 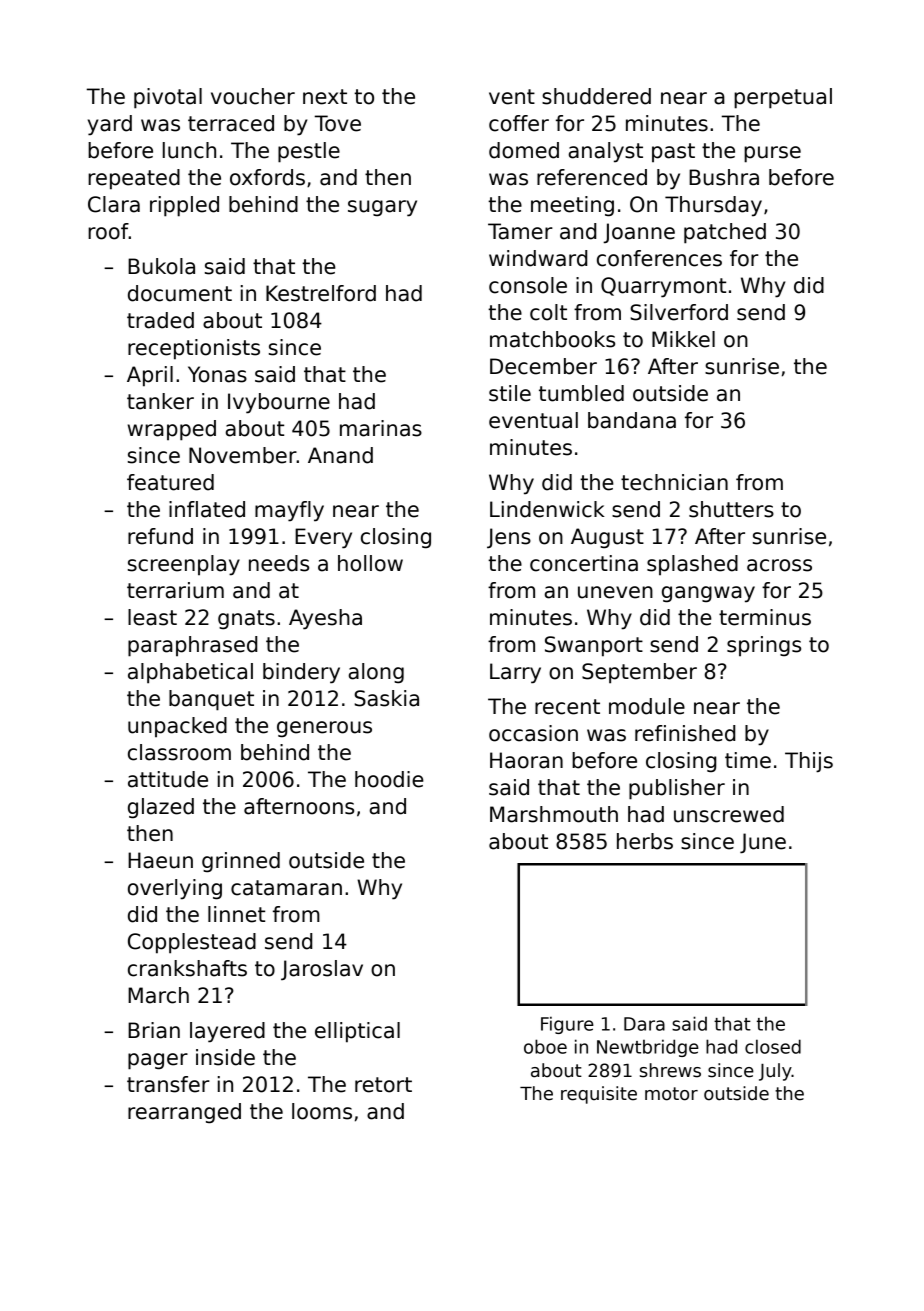 What do you see at coordinates (519, 123) in the document?
I see `coffer` at bounding box center [519, 123].
